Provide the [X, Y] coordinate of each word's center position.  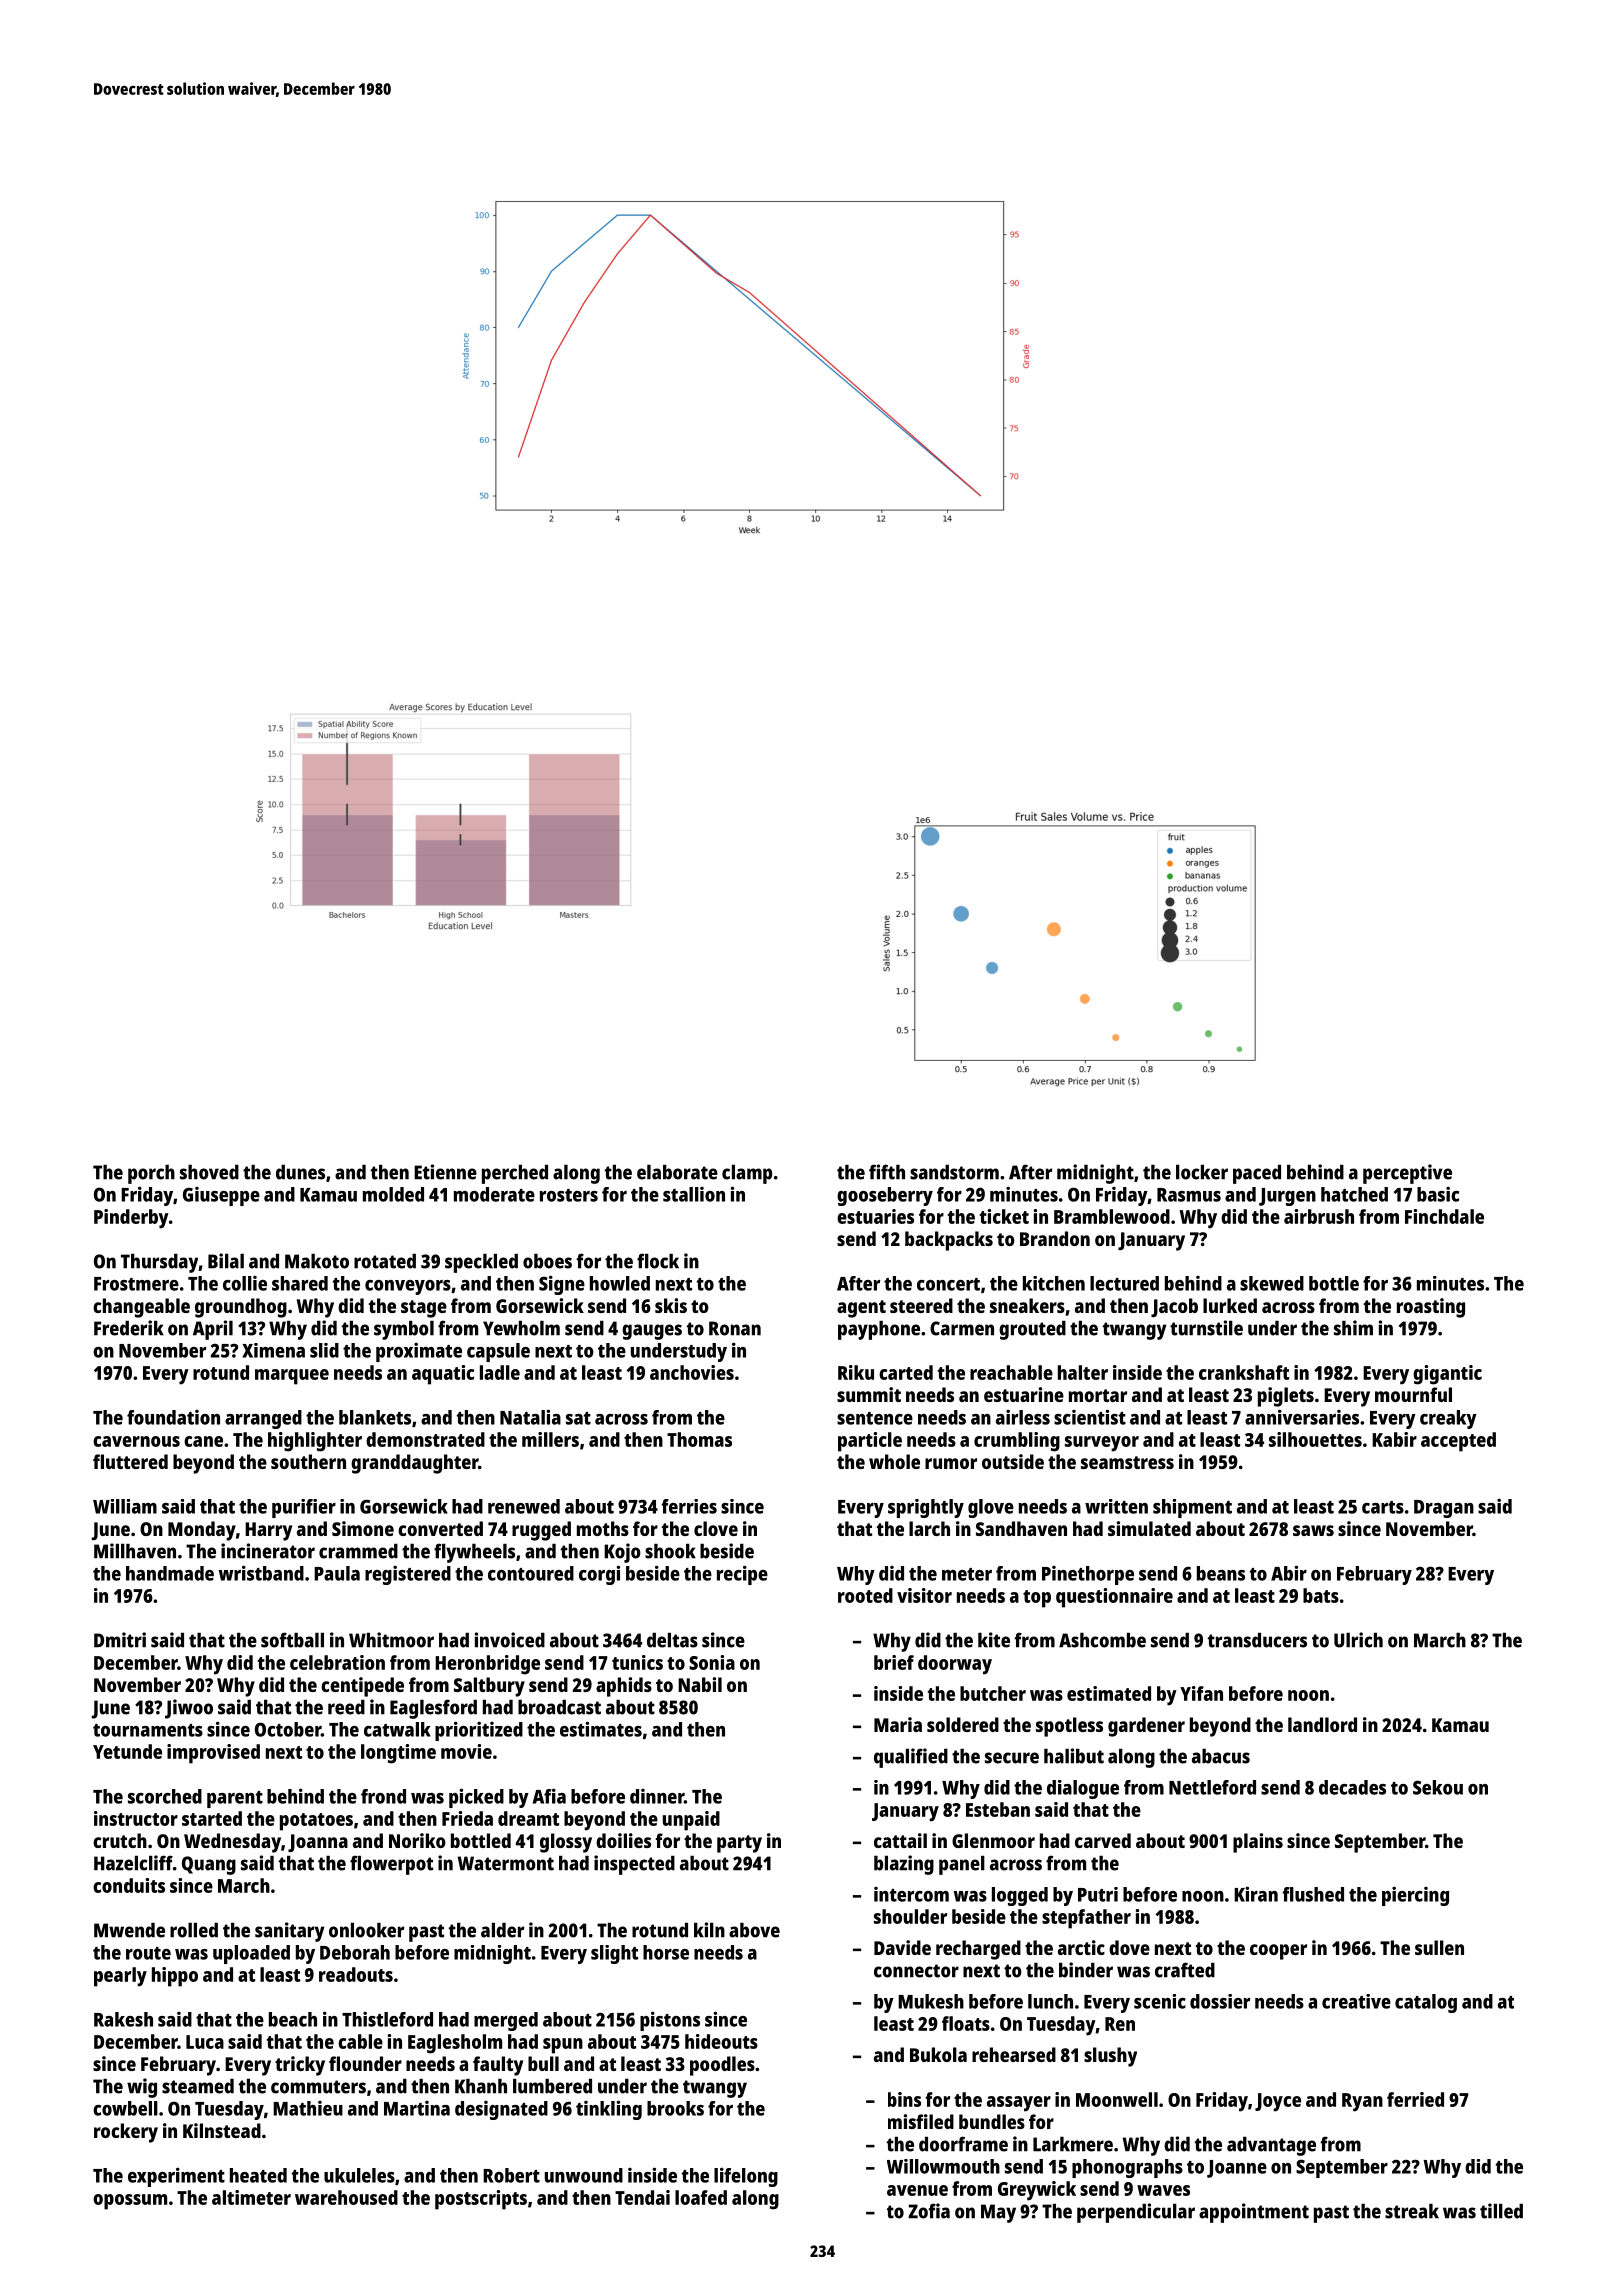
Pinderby [131, 1219]
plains [1258, 1843]
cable [360, 2041]
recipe [742, 1575]
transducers [1257, 1640]
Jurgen [1287, 1197]
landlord [1322, 1724]
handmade [170, 1573]
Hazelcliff [133, 1863]
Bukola [938, 2054]
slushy [1110, 2057]
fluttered [130, 1461]
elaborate [677, 1172]
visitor [924, 1595]
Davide [902, 1947]
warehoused [346, 2197]
